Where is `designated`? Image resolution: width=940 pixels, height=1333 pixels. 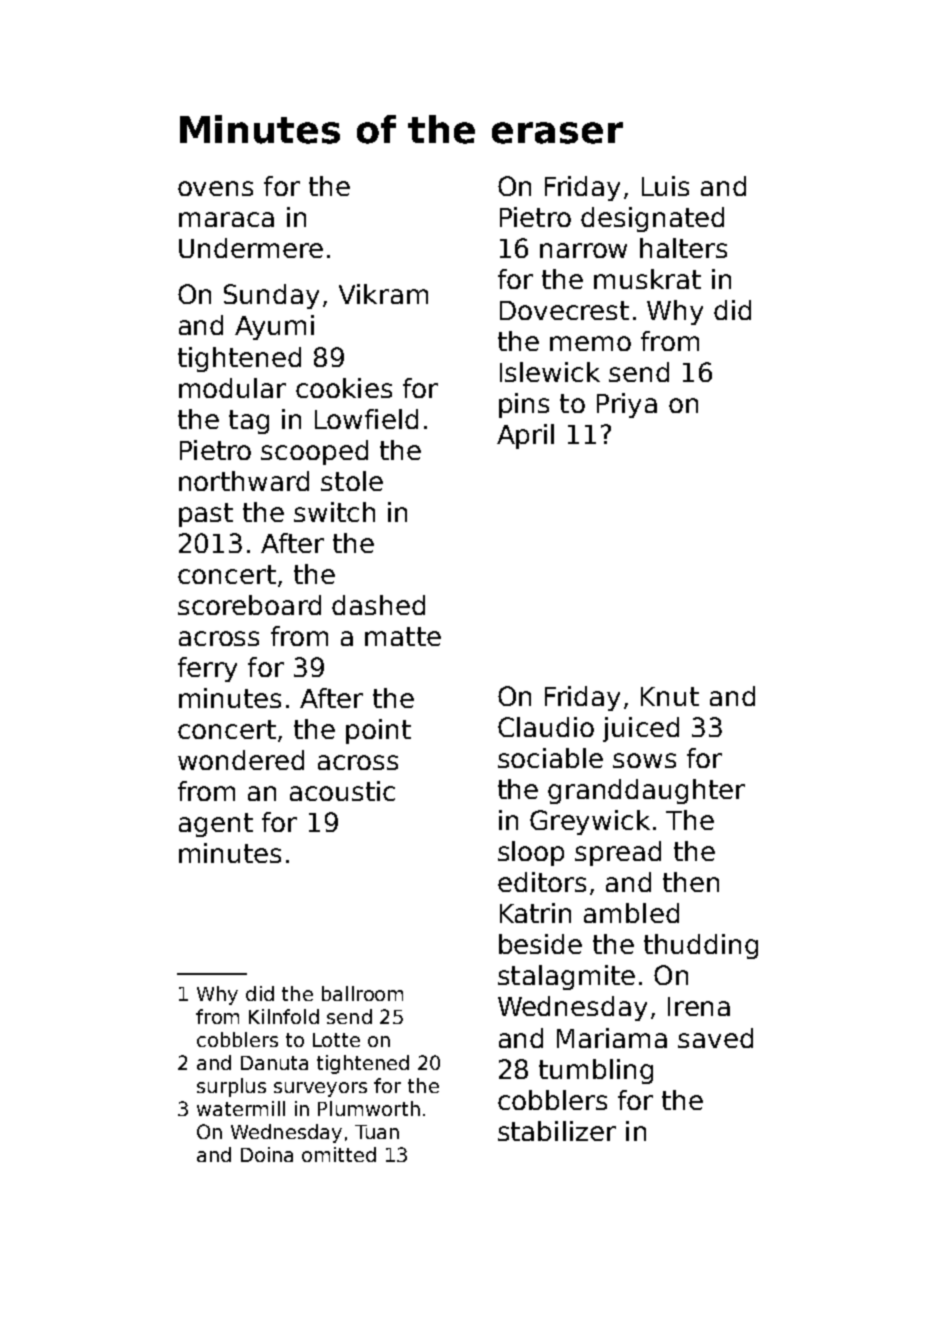 designated is located at coordinates (652, 219).
